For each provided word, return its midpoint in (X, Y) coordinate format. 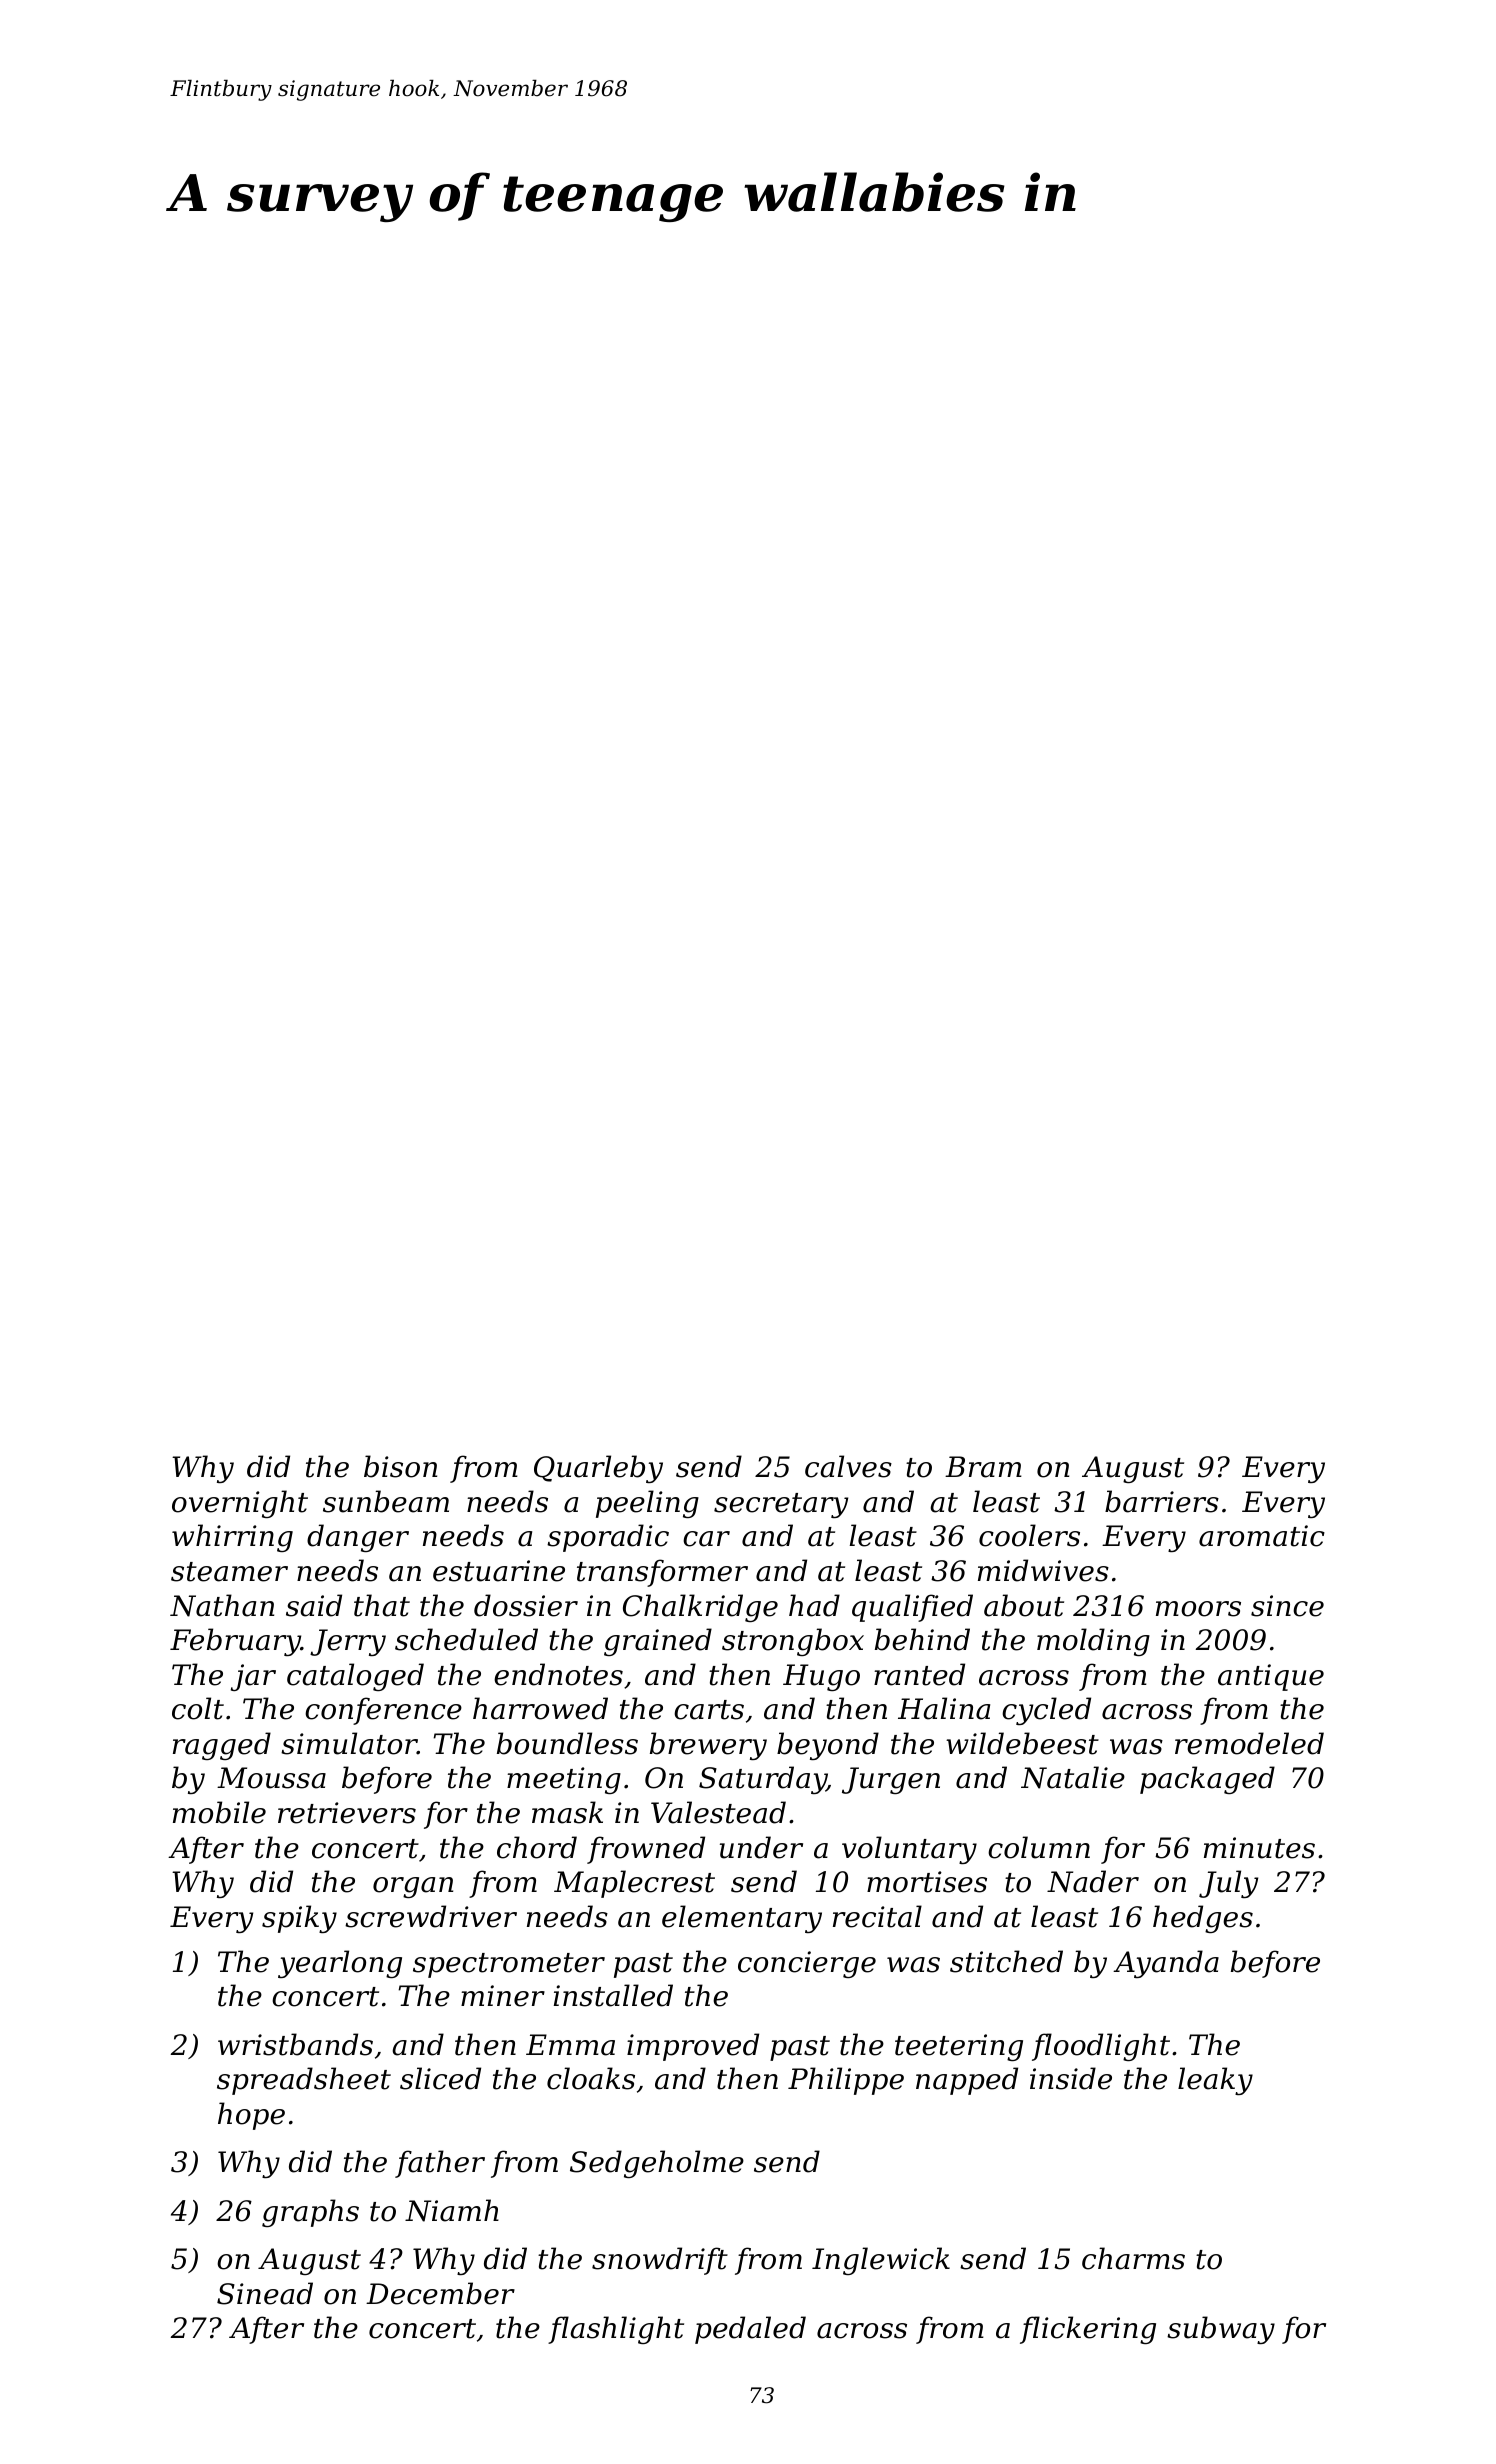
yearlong (340, 1964)
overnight (240, 1504)
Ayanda (1166, 1964)
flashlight (616, 2330)
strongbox (793, 1642)
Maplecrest (634, 1884)
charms (1133, 2258)
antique (1271, 1677)
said (314, 1605)
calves (848, 1466)
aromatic (1262, 1536)
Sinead (265, 2293)
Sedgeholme (657, 2164)
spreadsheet (304, 2081)
